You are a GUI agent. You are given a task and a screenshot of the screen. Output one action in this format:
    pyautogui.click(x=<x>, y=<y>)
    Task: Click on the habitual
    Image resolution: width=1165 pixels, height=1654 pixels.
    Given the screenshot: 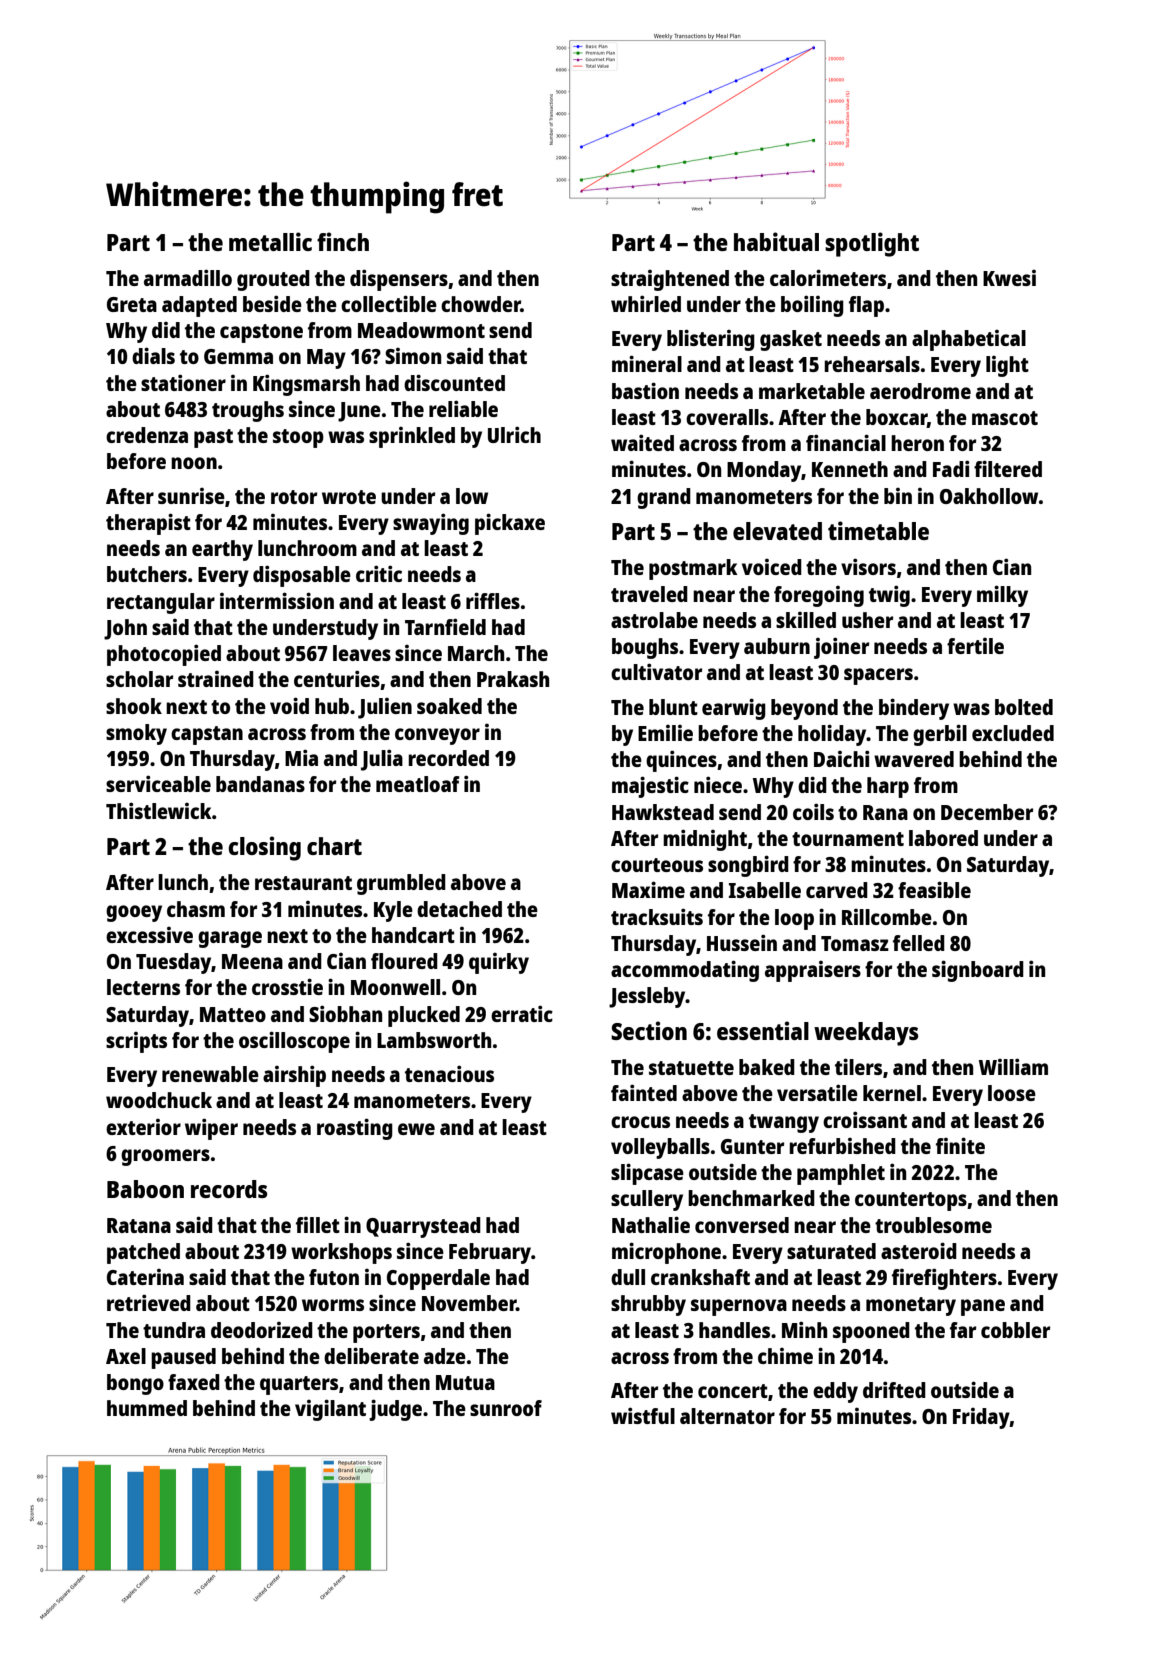 What is the action you would take?
    pyautogui.click(x=776, y=241)
